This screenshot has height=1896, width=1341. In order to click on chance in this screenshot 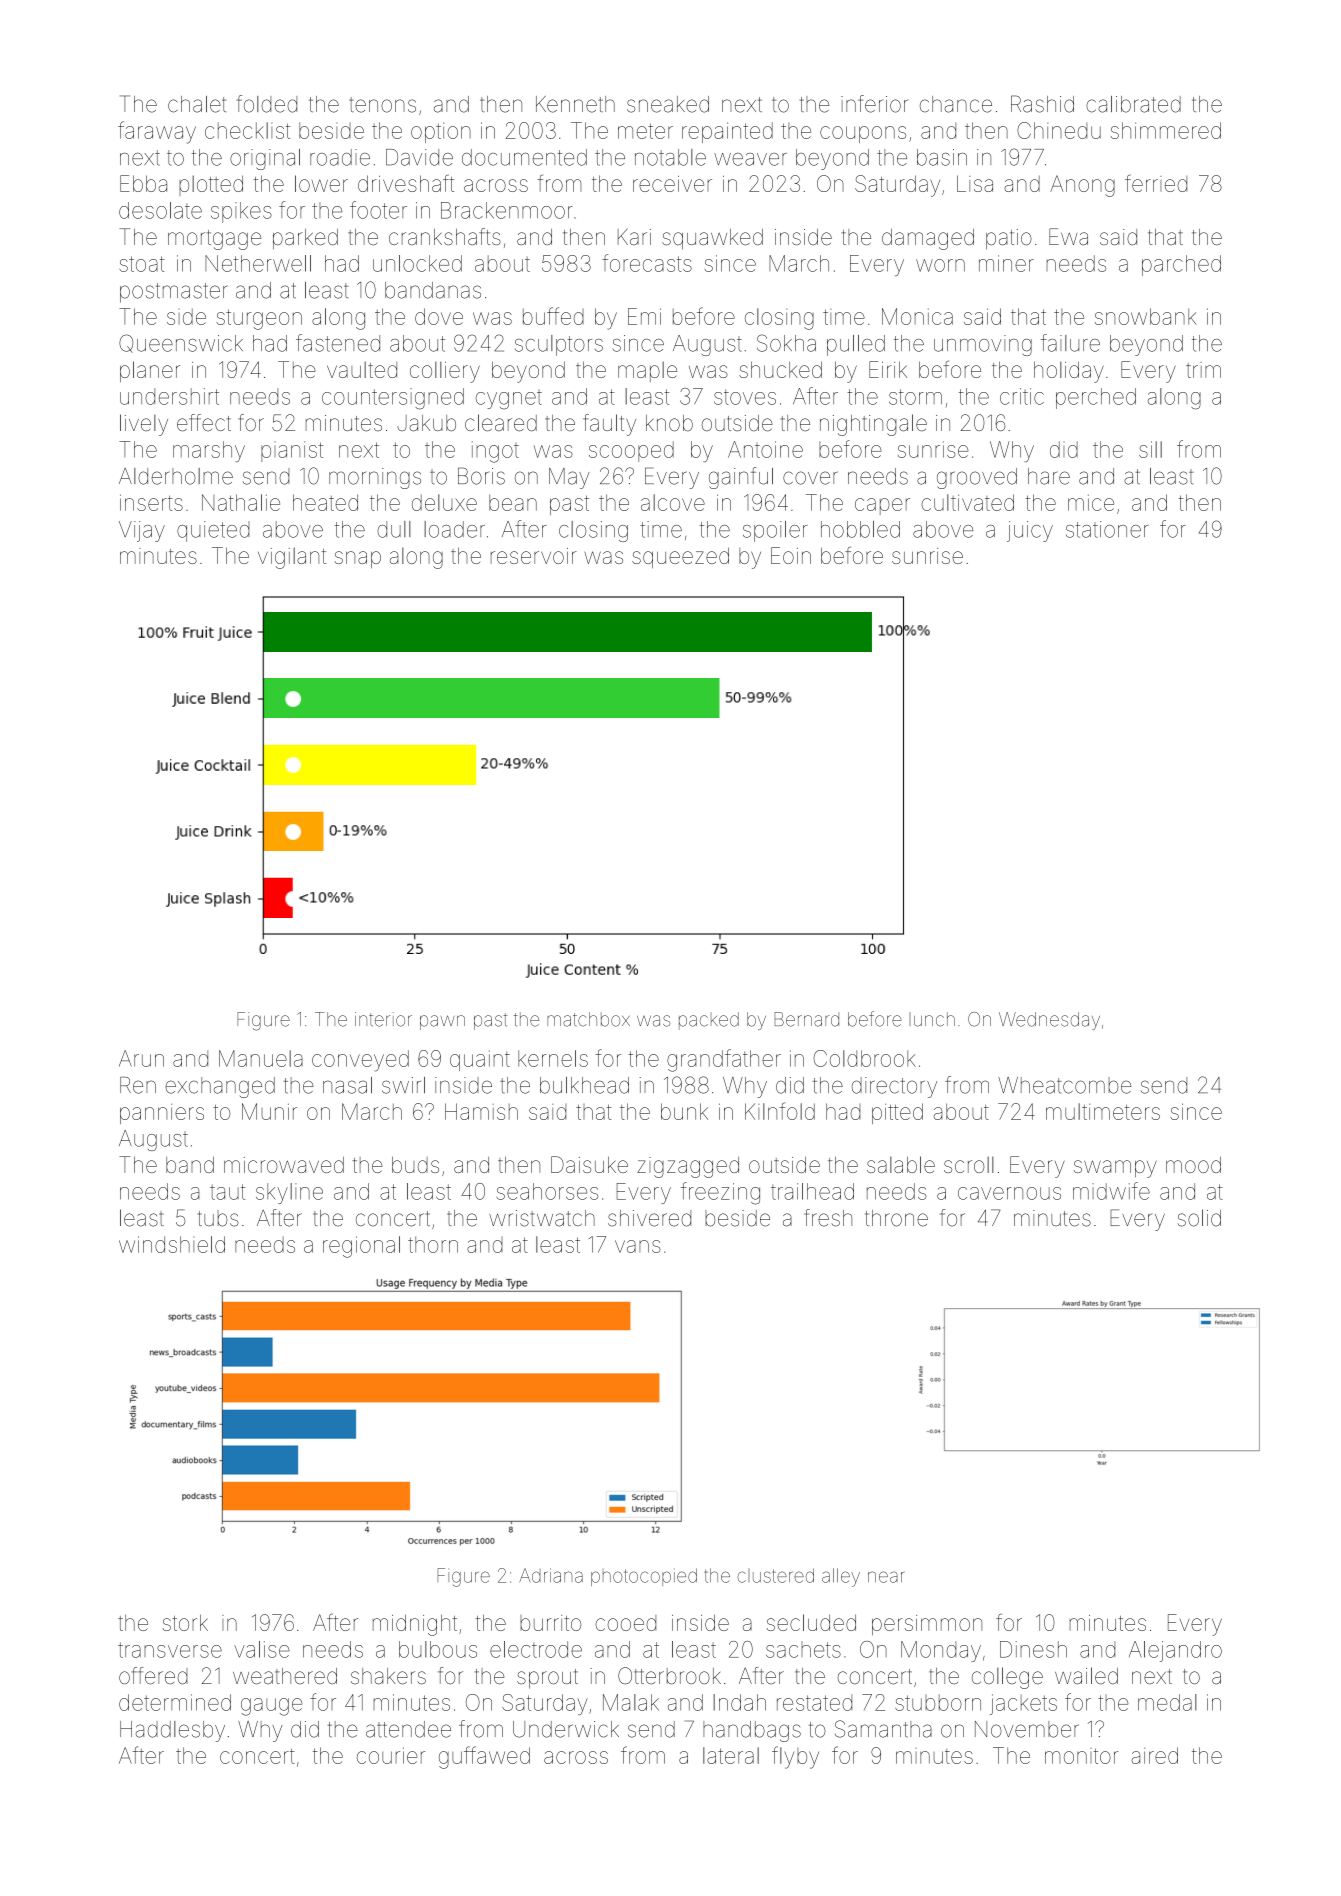, I will do `click(956, 104)`.
